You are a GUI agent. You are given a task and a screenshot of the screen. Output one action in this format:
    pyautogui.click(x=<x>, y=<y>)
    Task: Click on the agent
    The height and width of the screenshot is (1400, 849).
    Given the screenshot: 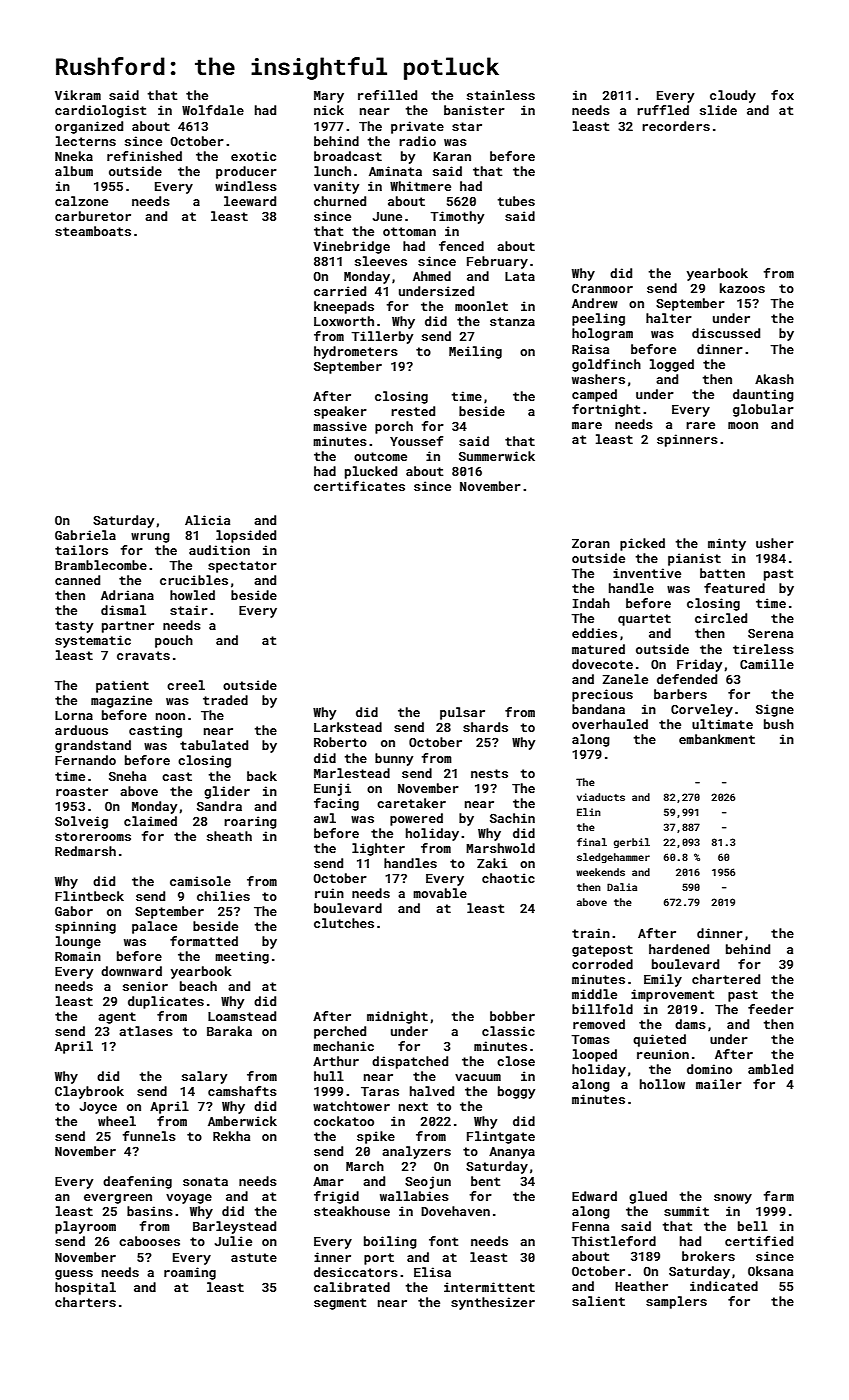 What is the action you would take?
    pyautogui.click(x=117, y=1018)
